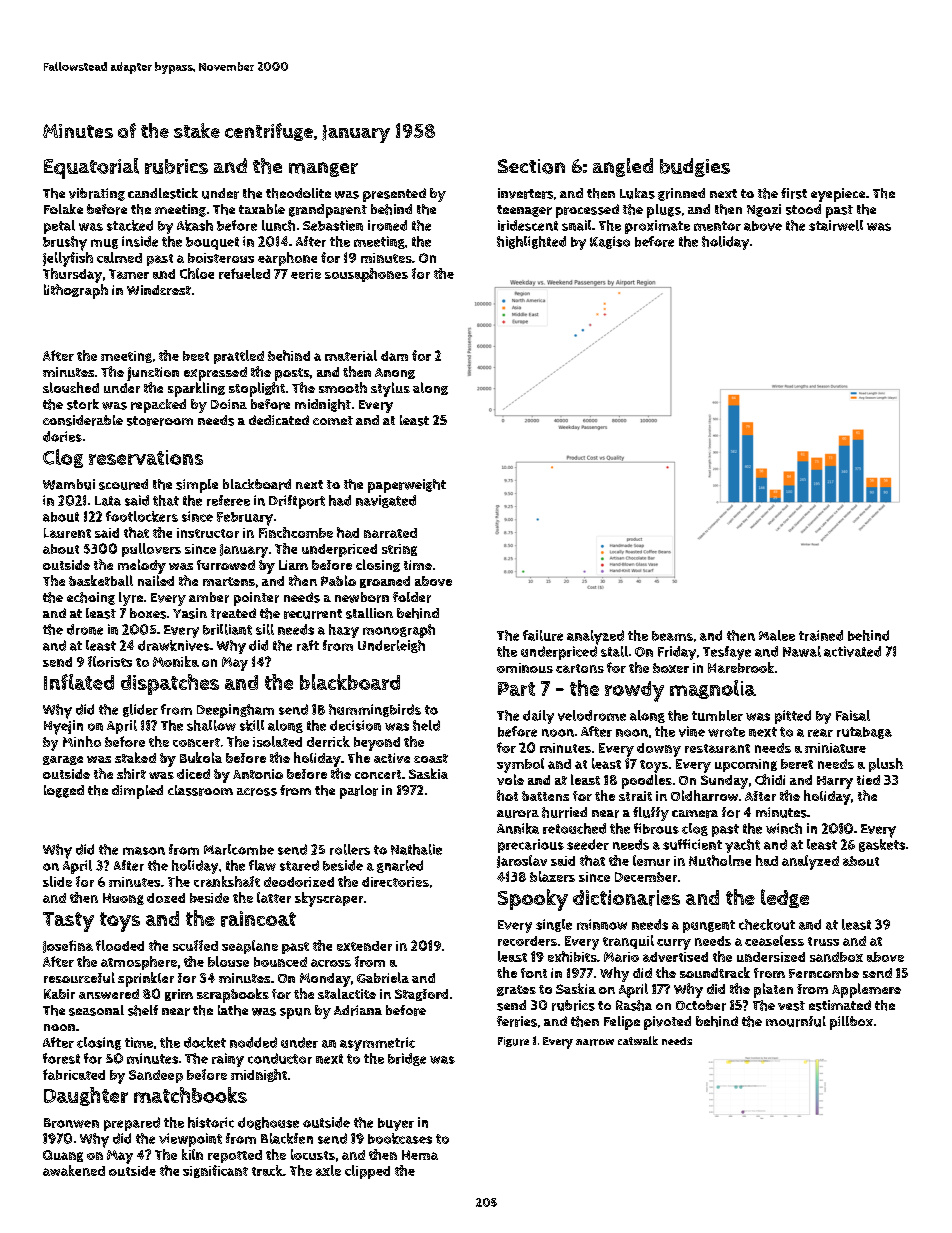  I want to click on Equatorial, so click(91, 168).
